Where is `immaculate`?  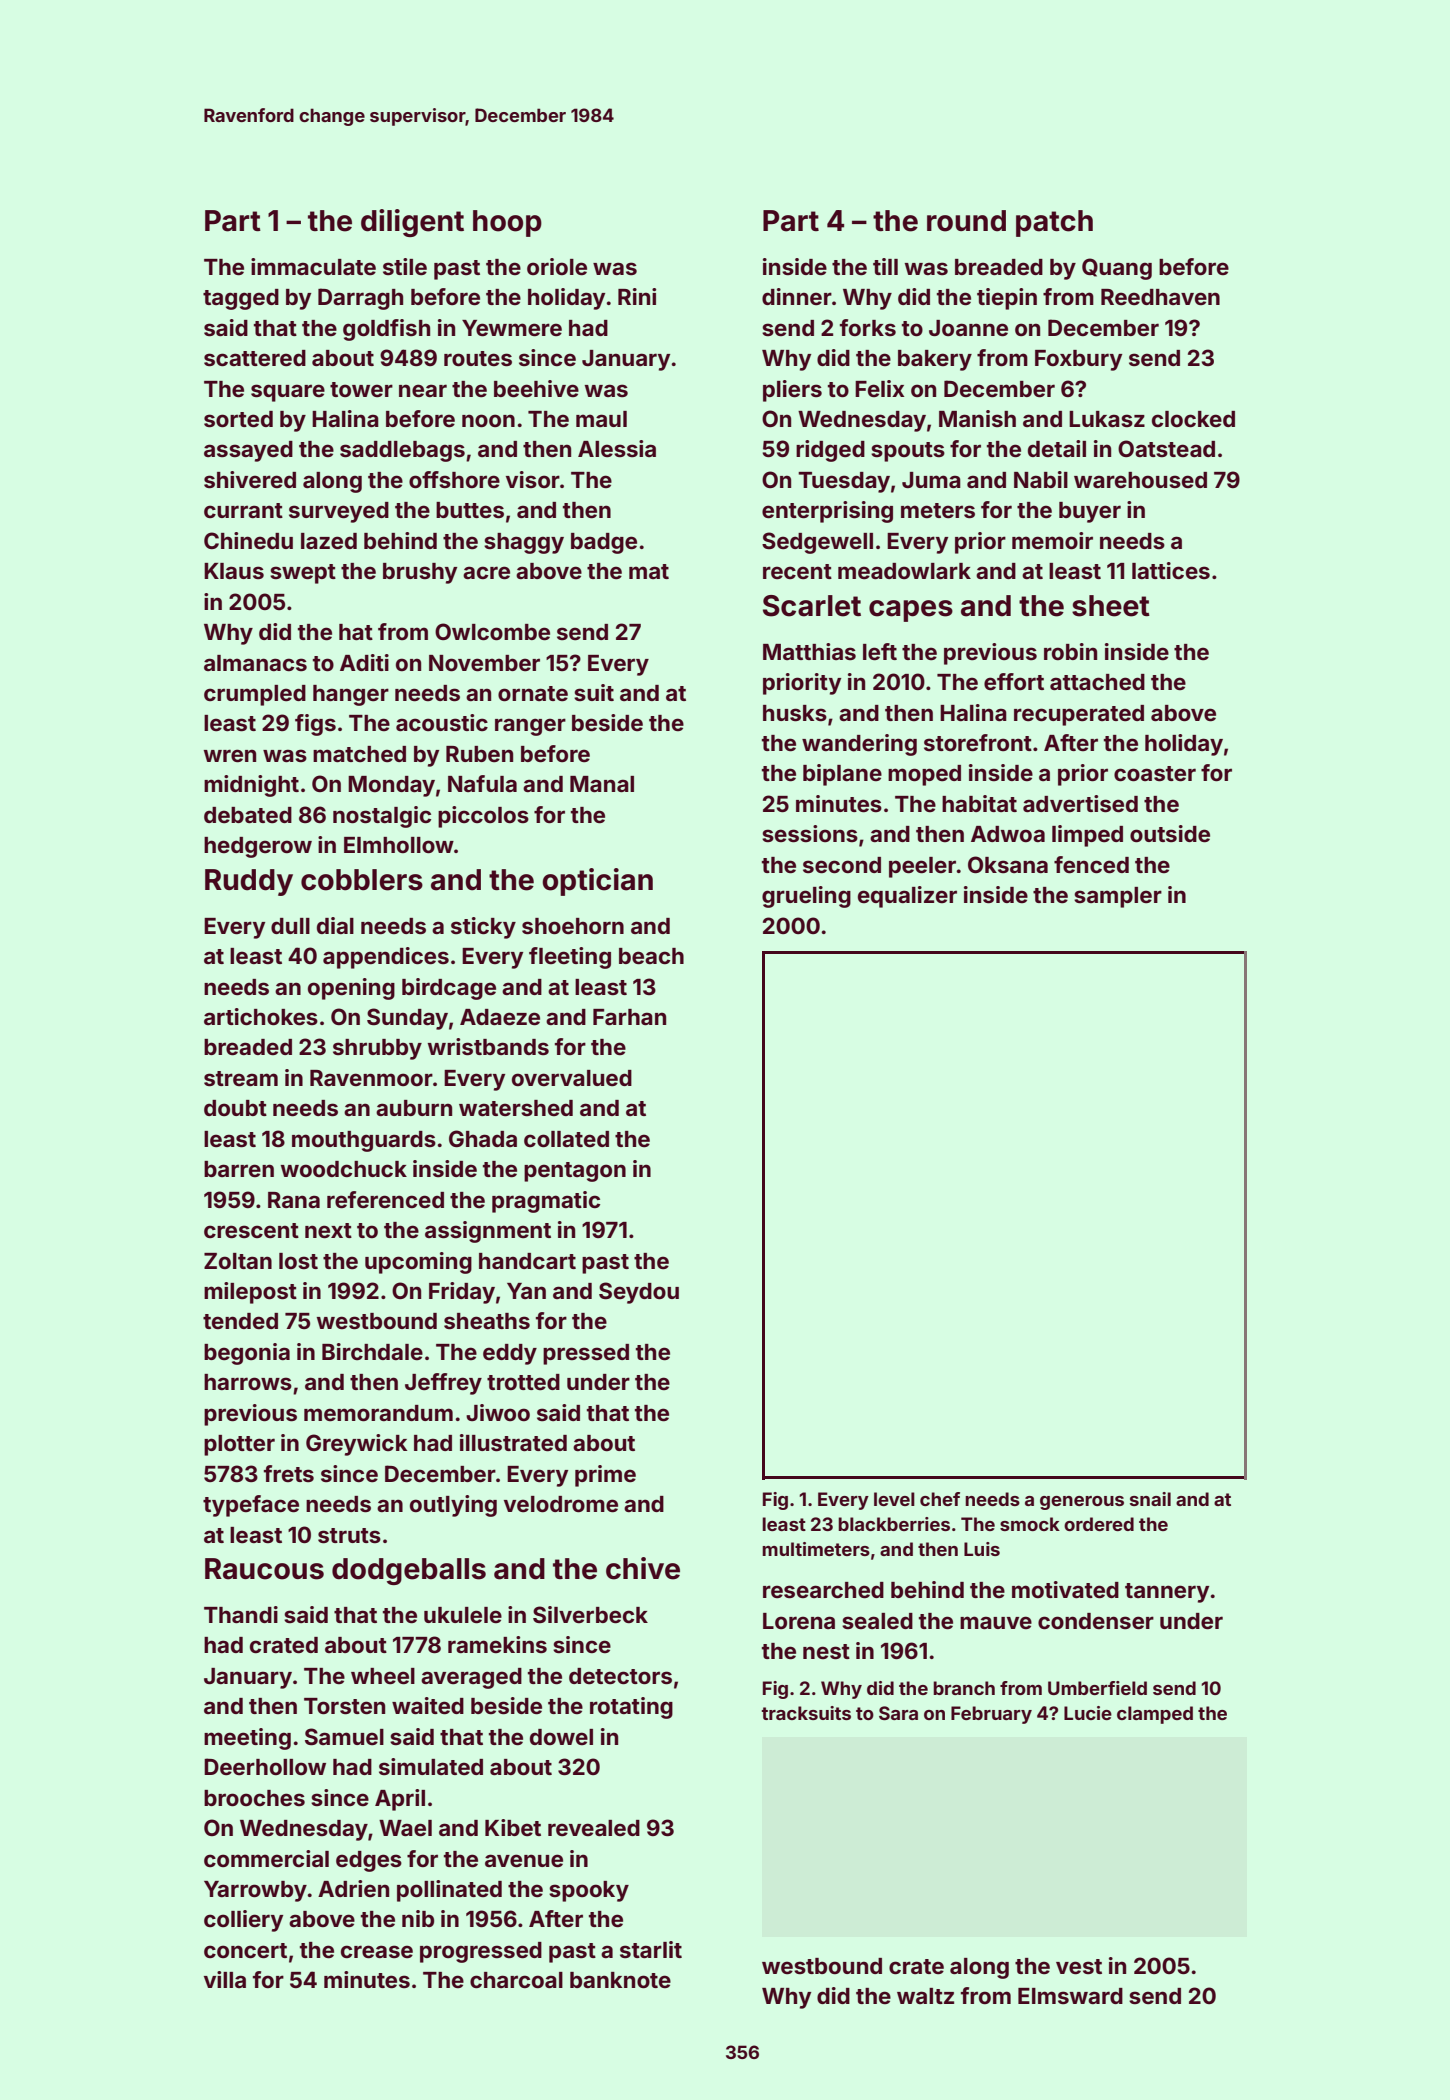 immaculate is located at coordinates (313, 267).
